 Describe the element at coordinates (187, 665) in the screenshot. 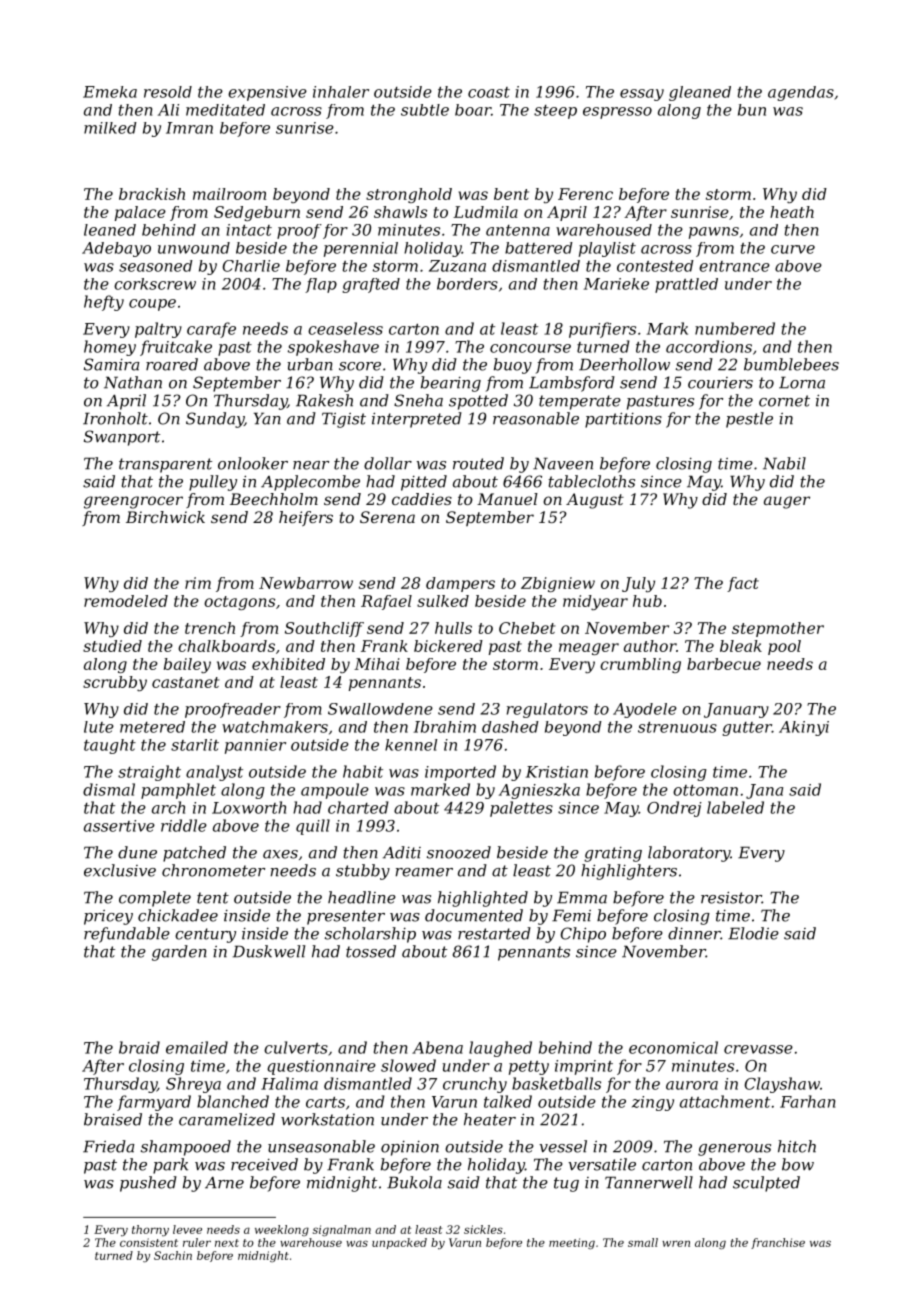

I see `bailey` at that location.
